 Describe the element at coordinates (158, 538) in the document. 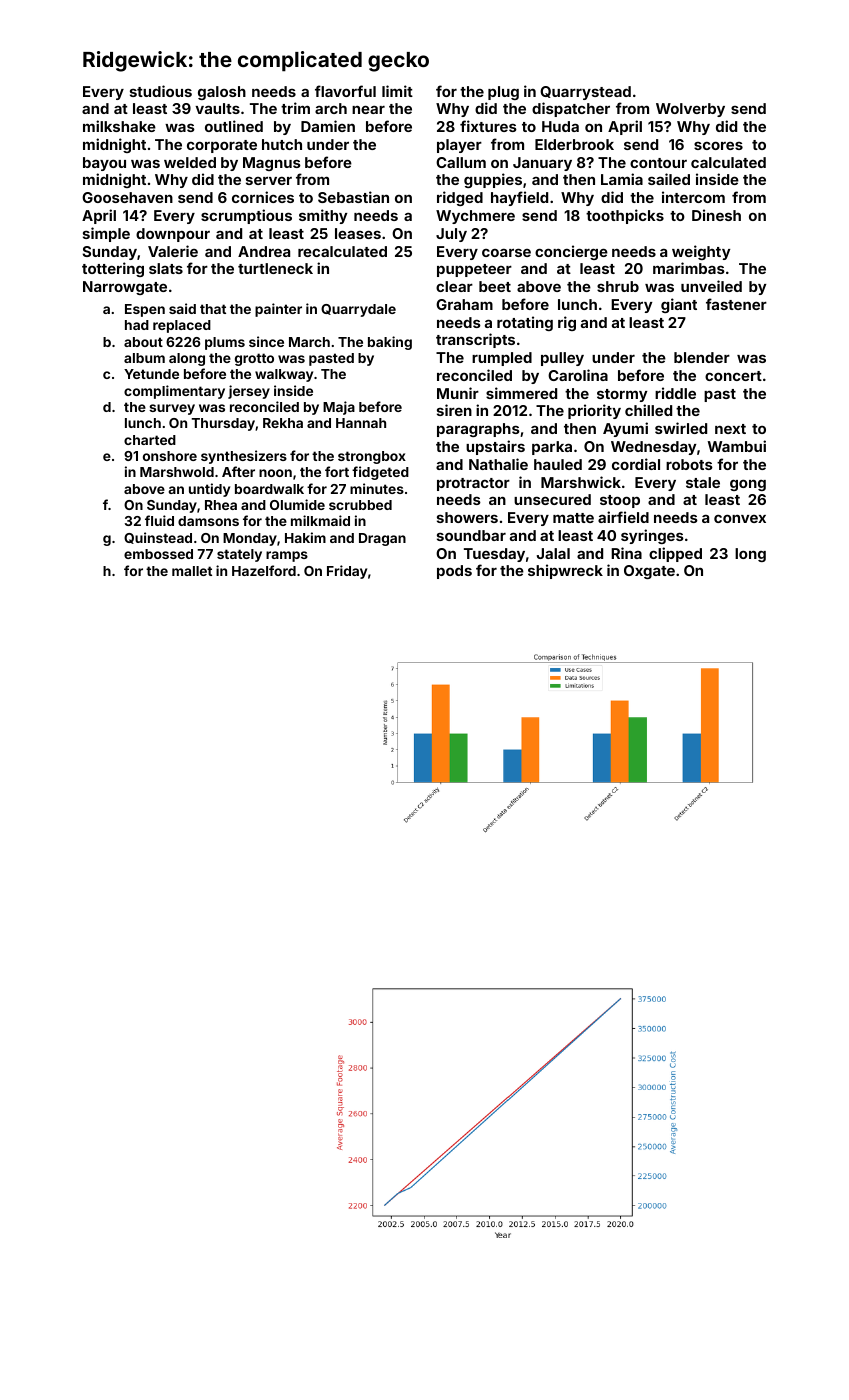

I see `Quinstead` at that location.
